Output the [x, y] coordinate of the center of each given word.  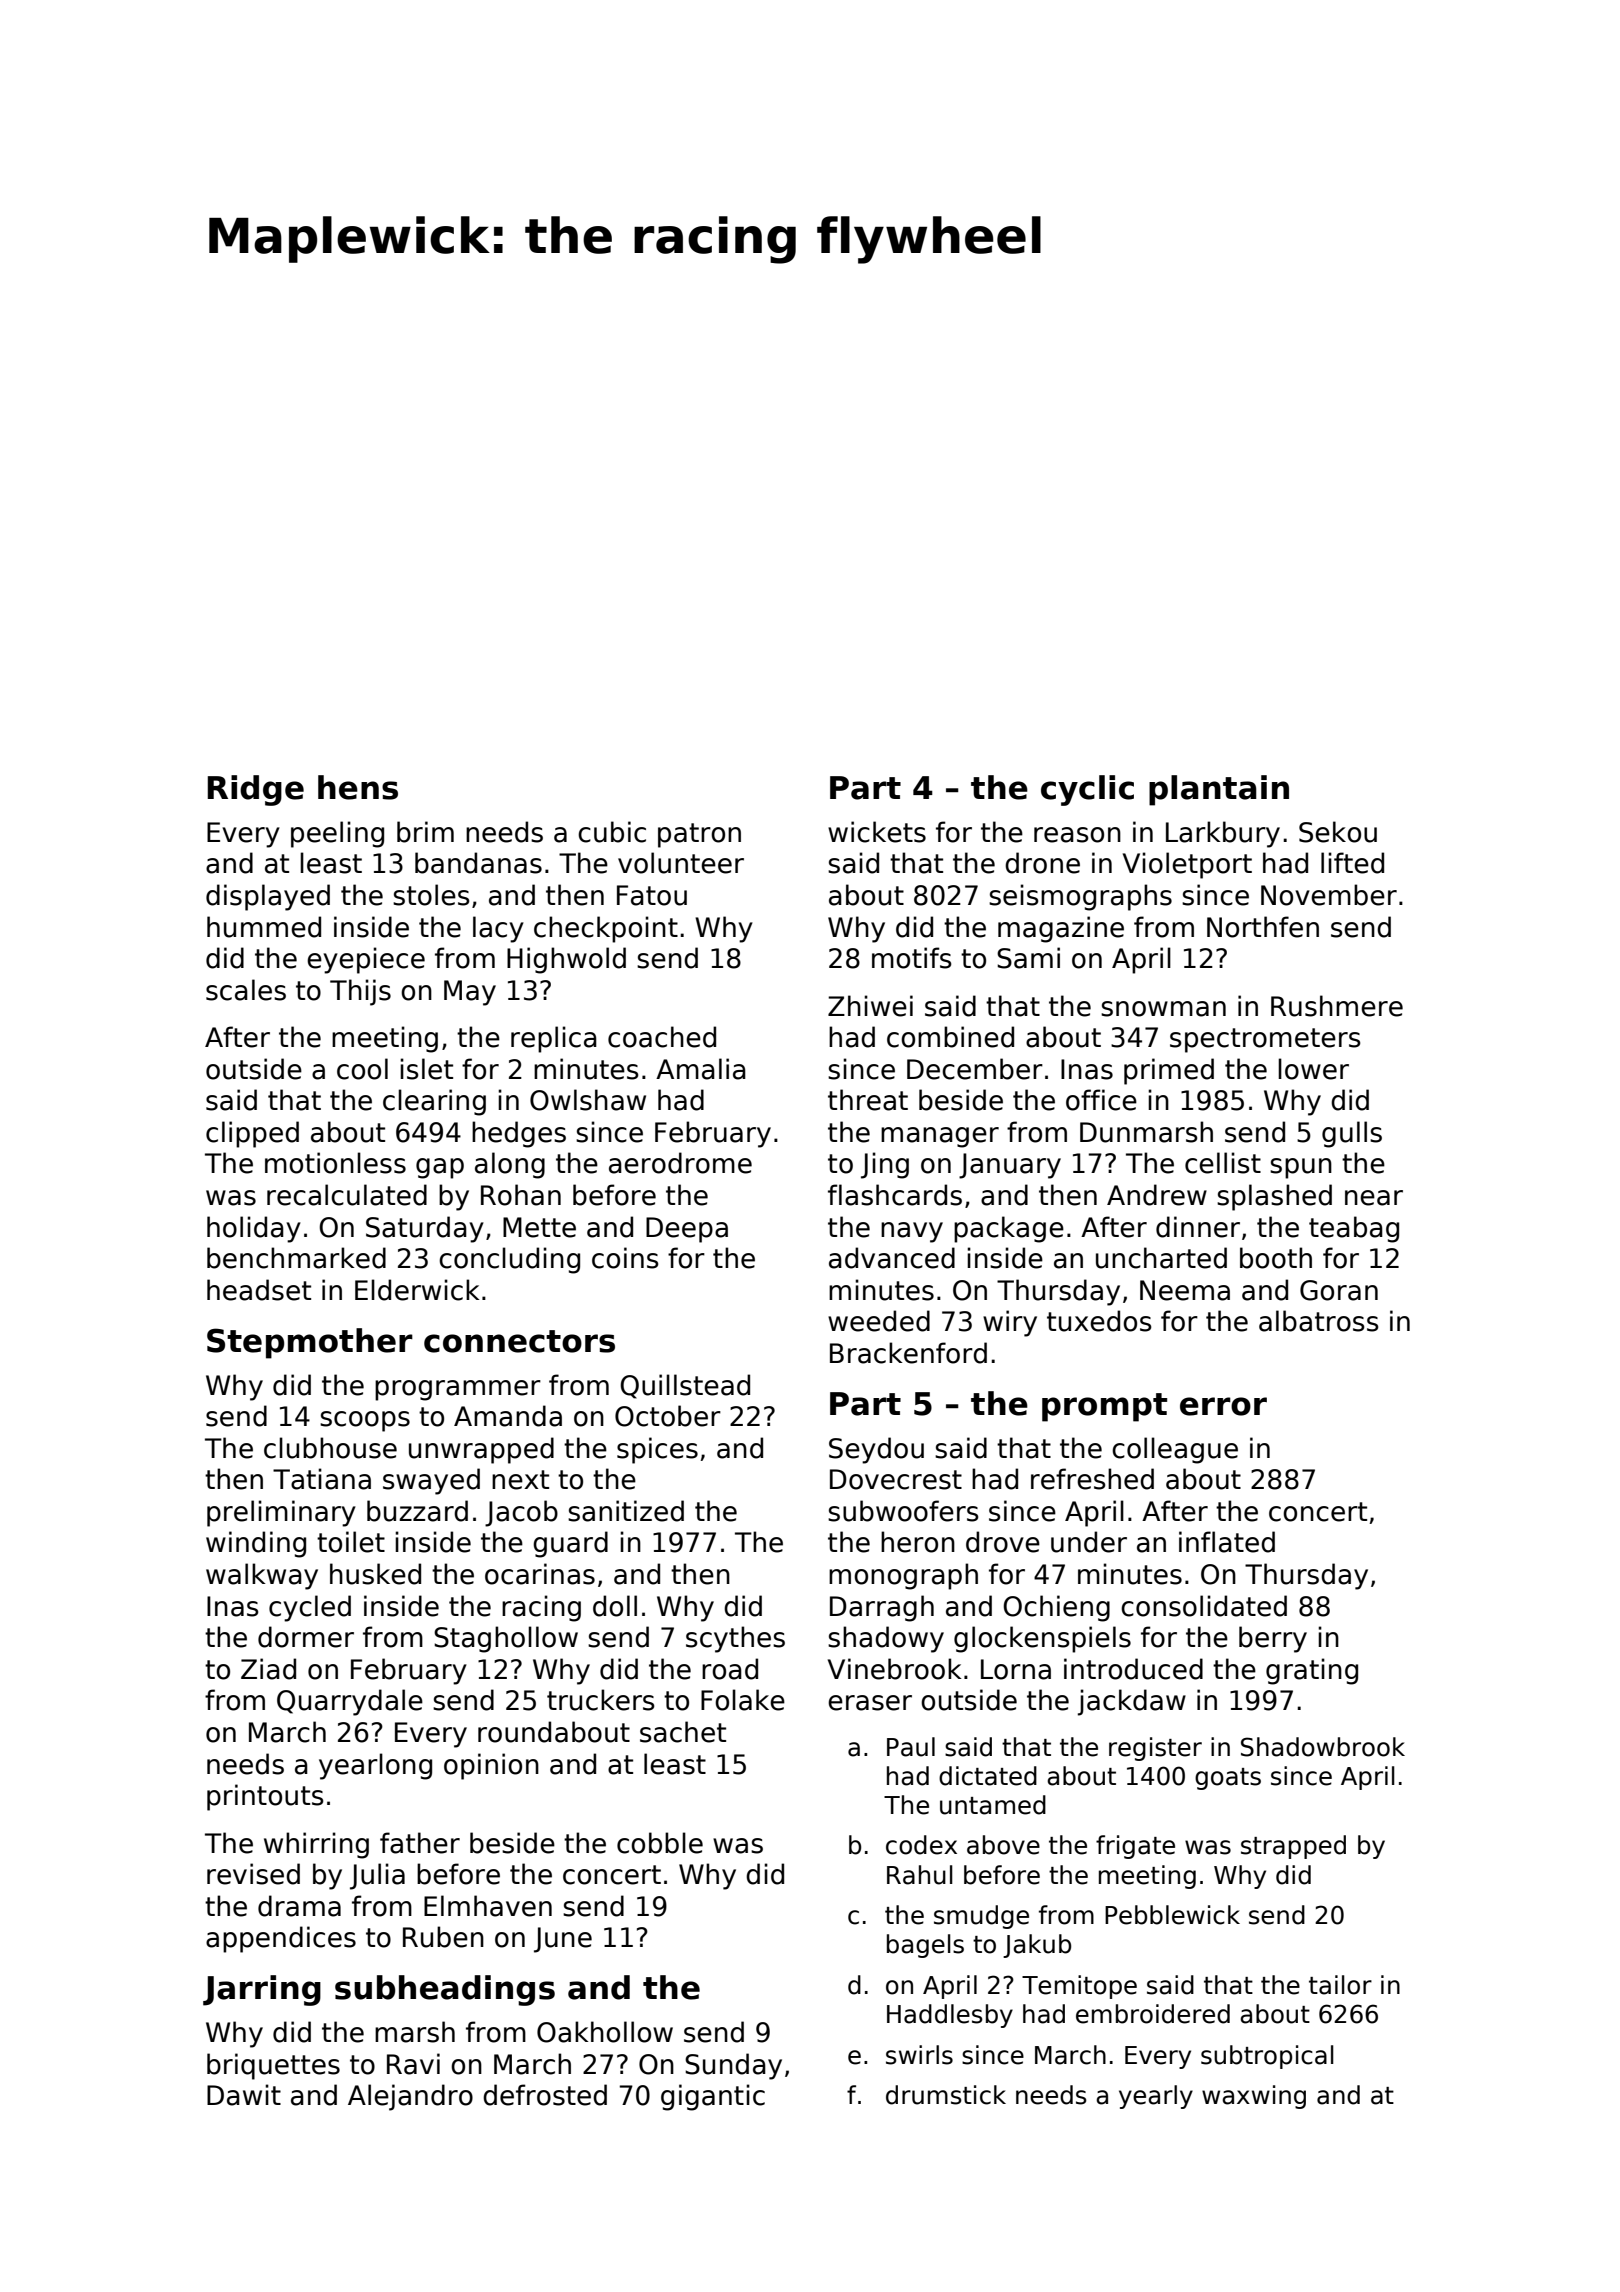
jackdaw [1132, 1702]
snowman [1163, 1009]
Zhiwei [870, 1006]
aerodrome [680, 1163]
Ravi [413, 2064]
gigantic [713, 2097]
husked [375, 1574]
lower [1313, 1069]
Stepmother [310, 1343]
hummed [264, 927]
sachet [683, 1732]
